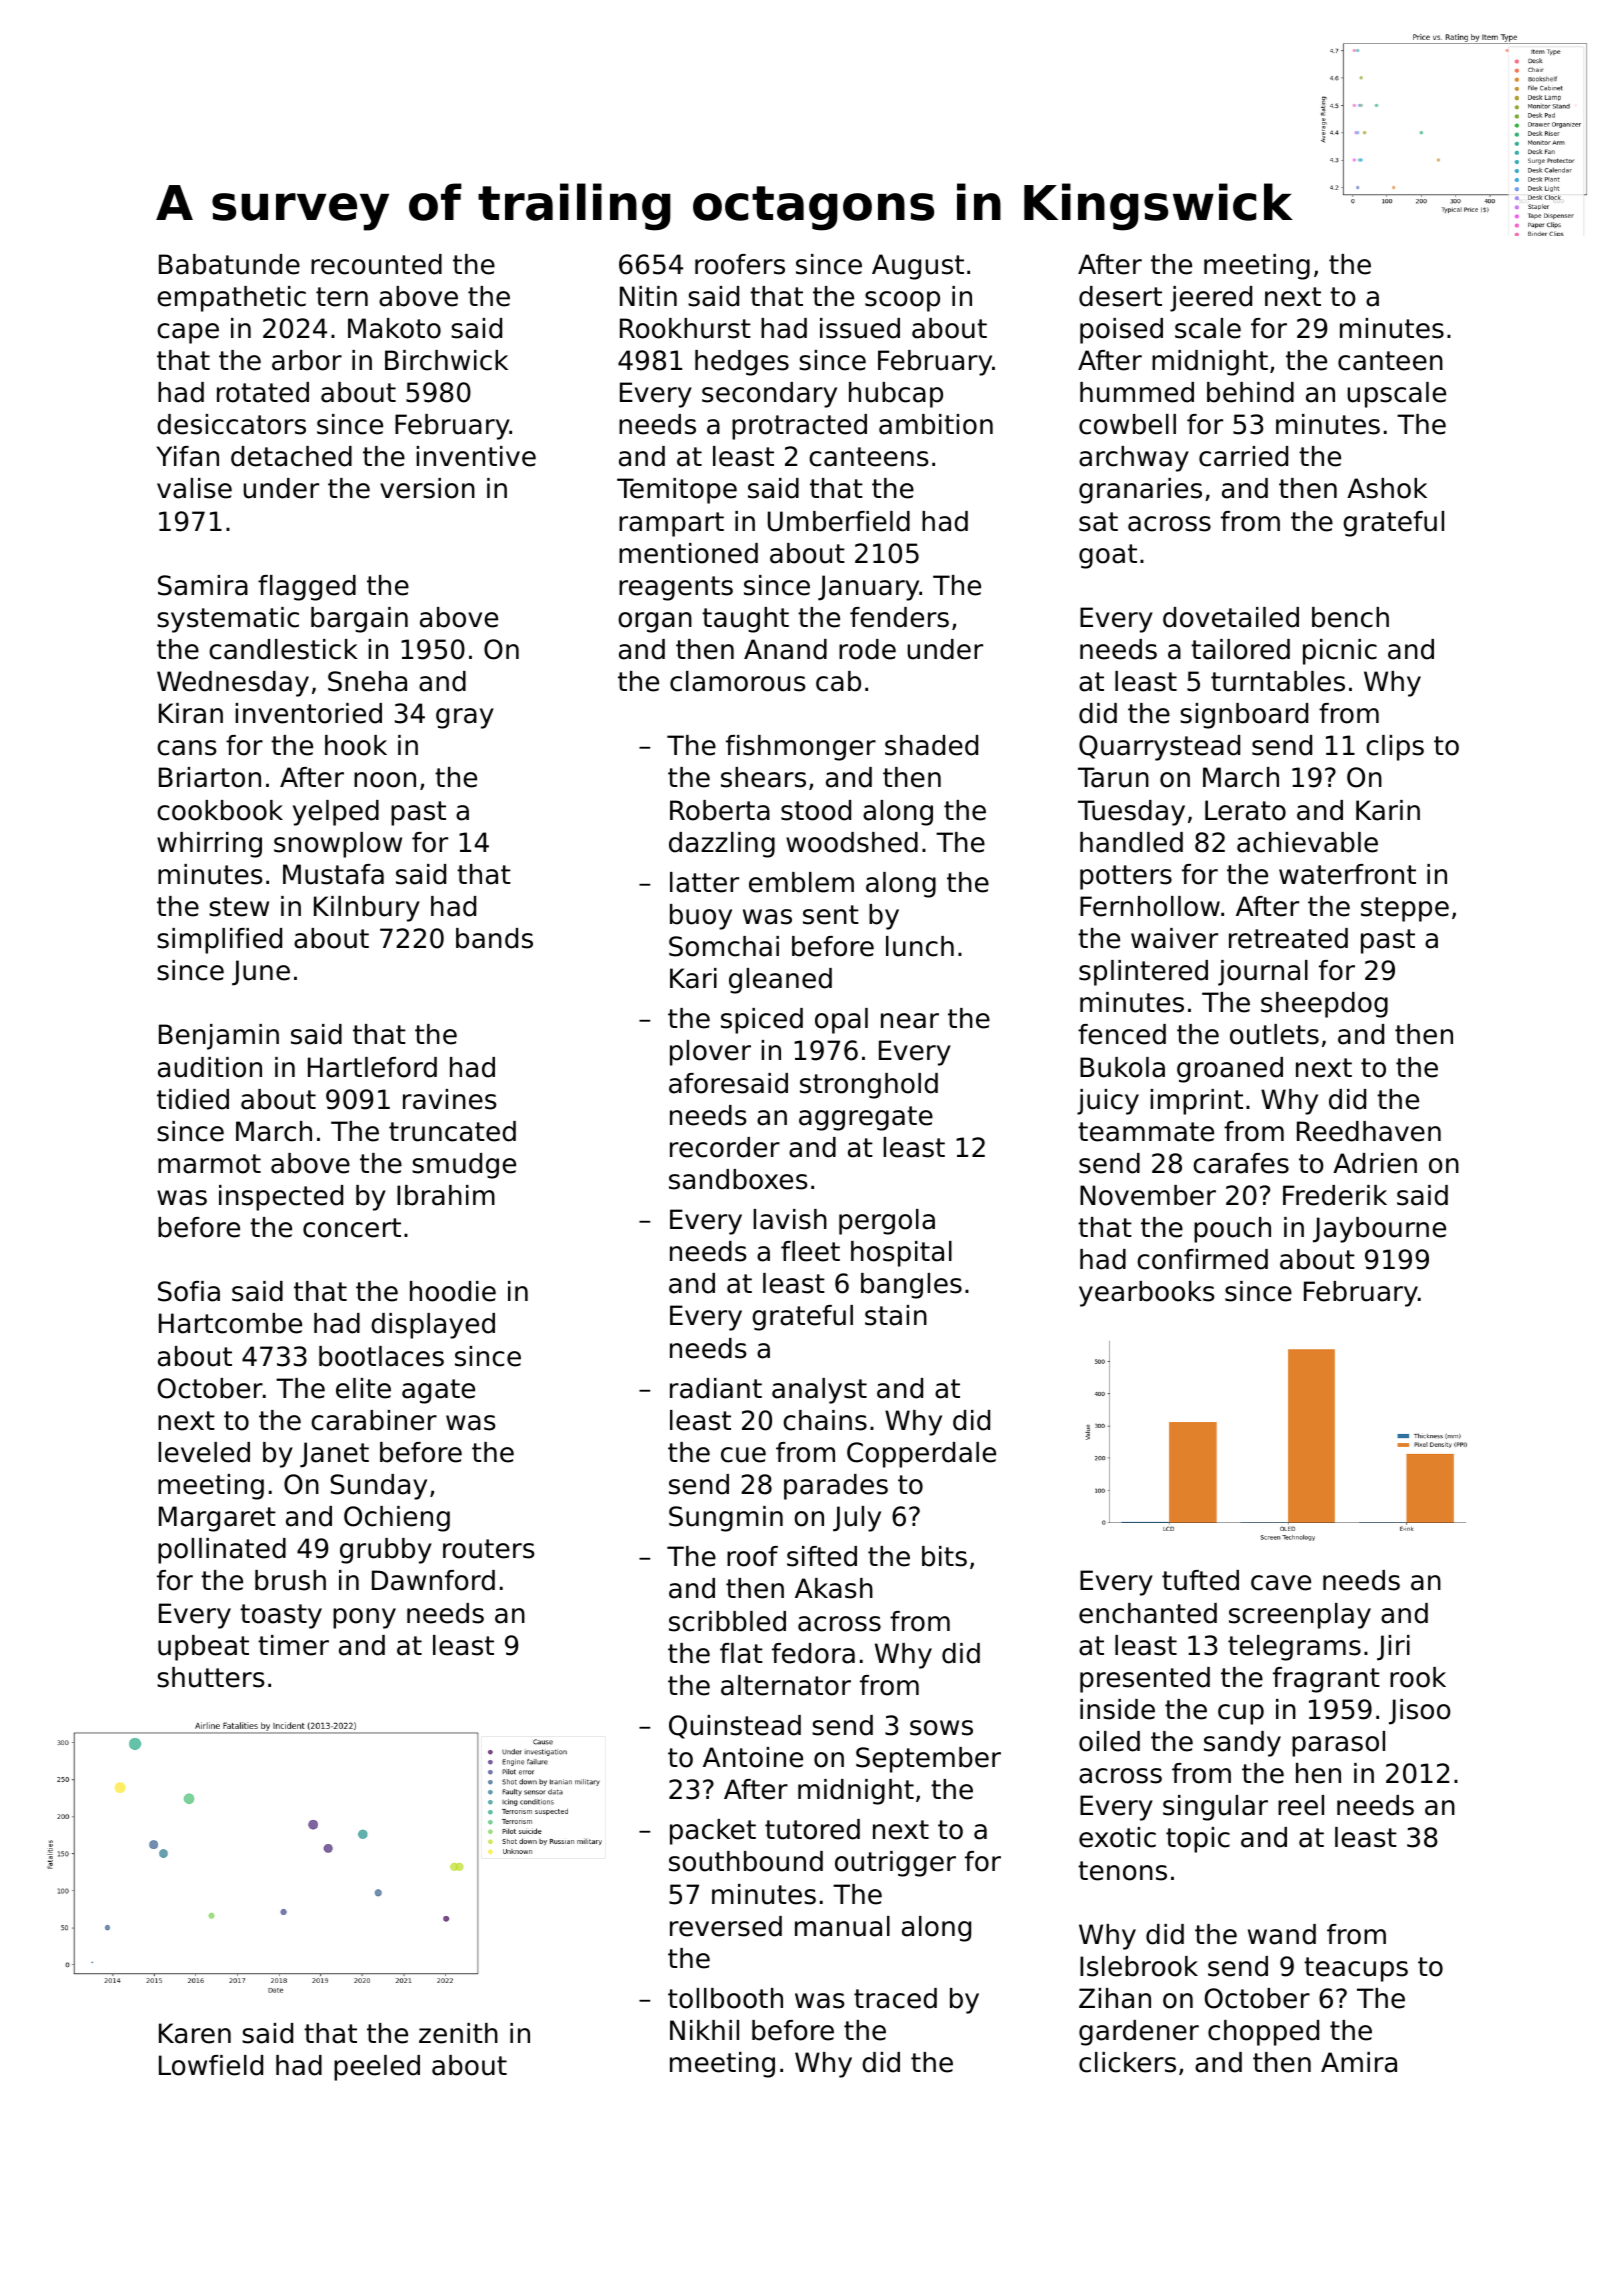 This screenshot has width=1620, height=2292. I want to click on outrigger, so click(895, 1864).
